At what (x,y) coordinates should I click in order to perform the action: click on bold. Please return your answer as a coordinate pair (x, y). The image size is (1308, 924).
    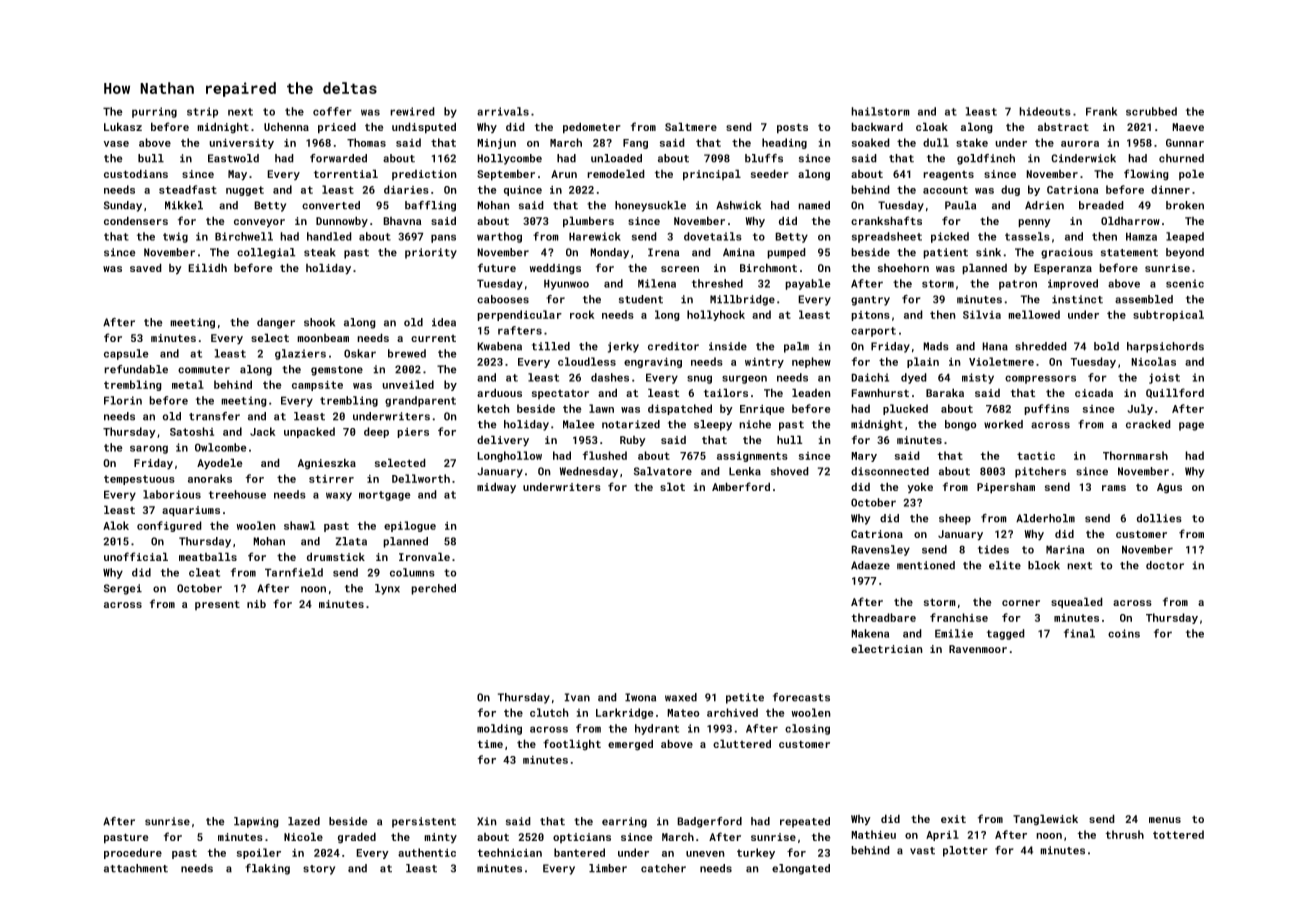
    Looking at the image, I should click on (1106, 346).
